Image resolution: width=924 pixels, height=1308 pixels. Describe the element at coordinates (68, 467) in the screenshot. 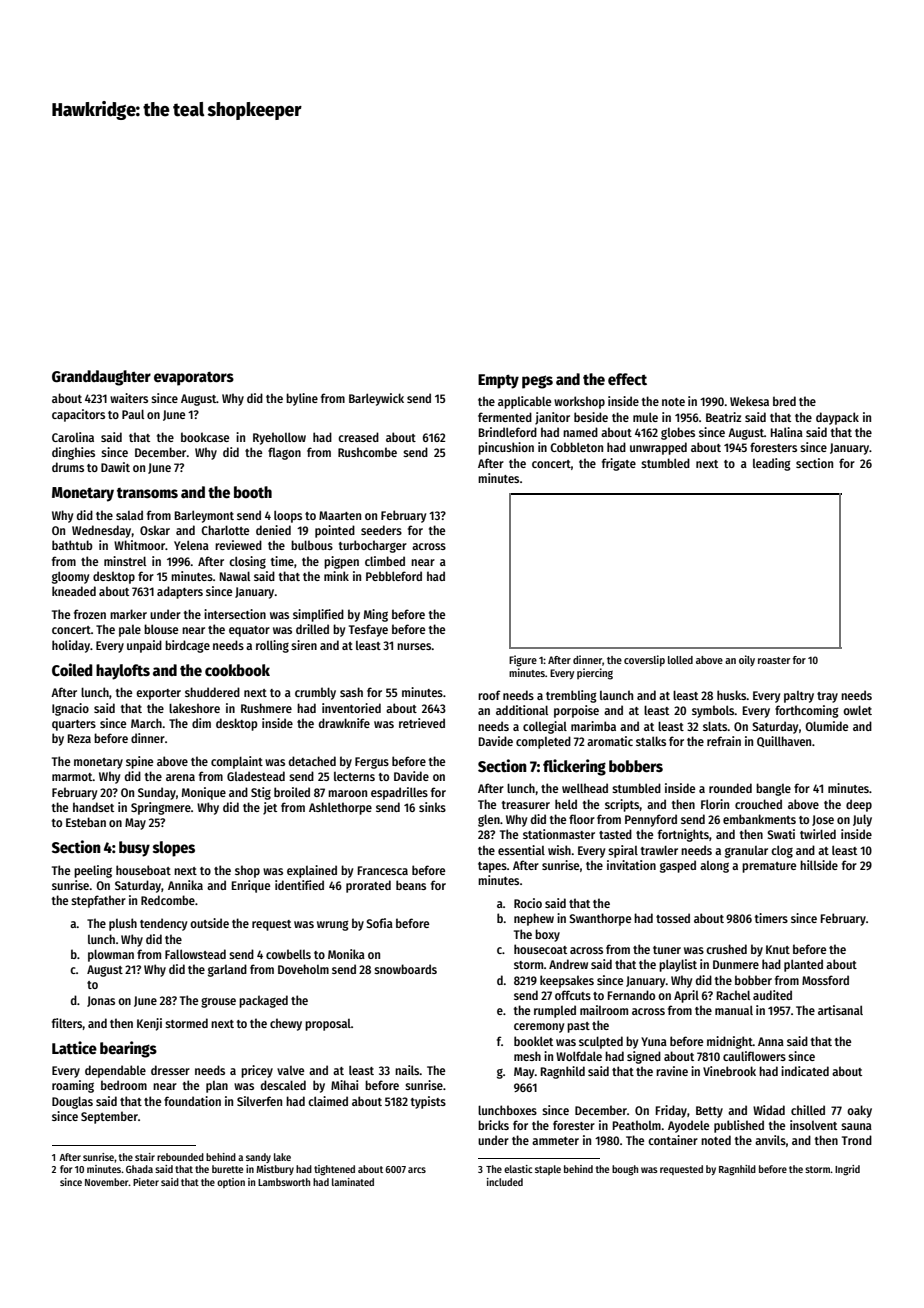

I see `drums` at that location.
